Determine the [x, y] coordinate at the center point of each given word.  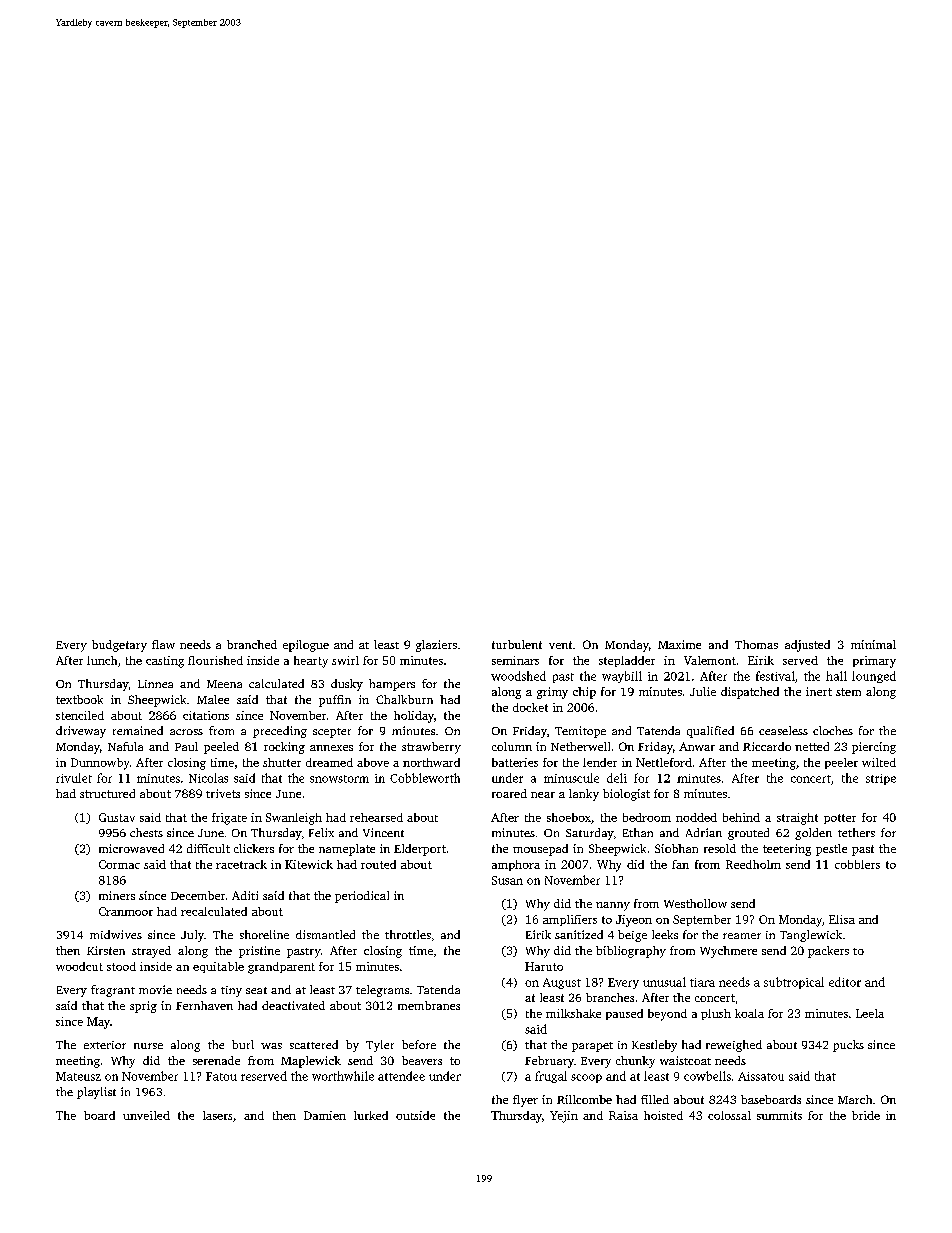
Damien [325, 1115]
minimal [873, 644]
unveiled [146, 1115]
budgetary [119, 646]
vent [560, 645]
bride [866, 1115]
